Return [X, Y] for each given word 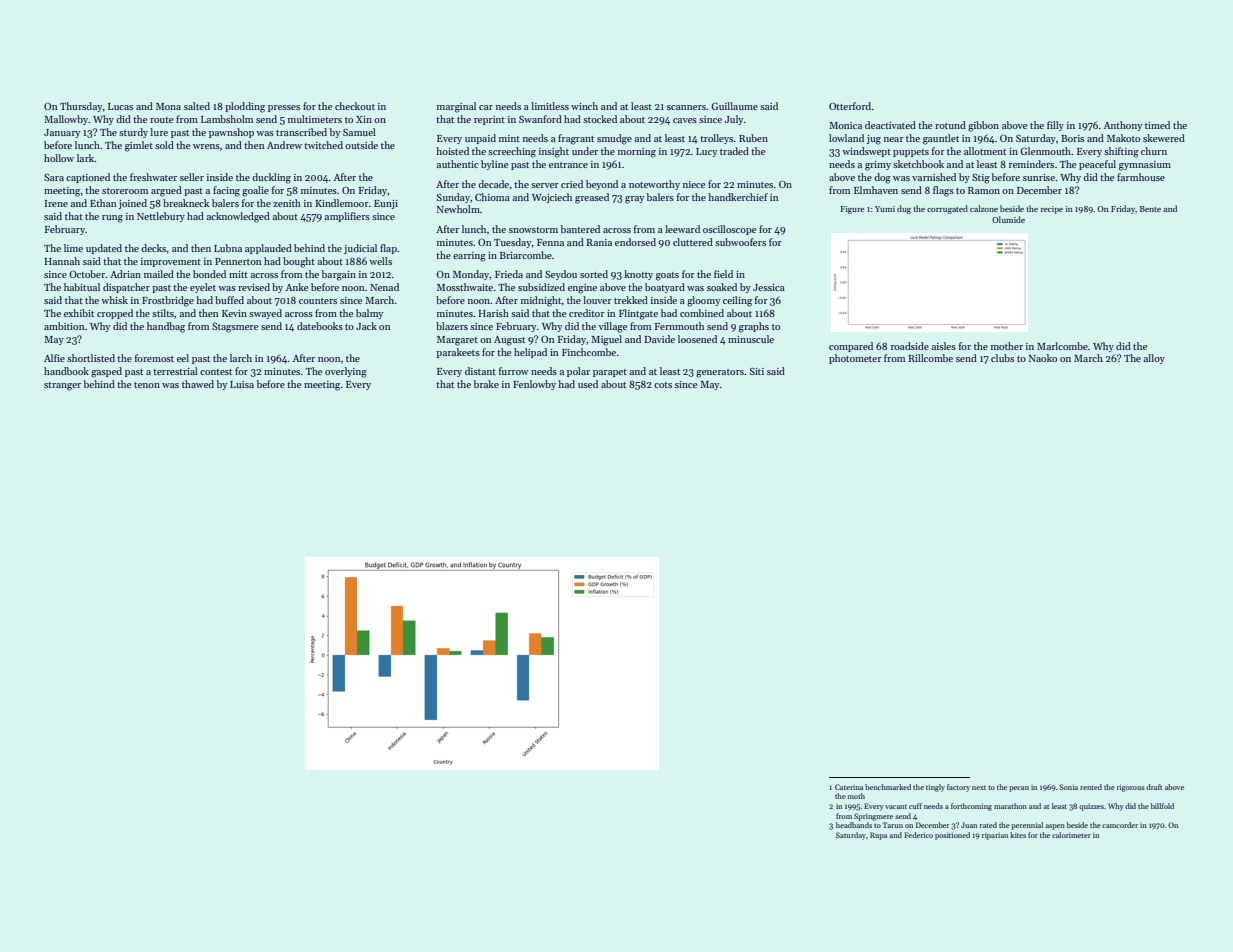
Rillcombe [930, 358]
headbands [854, 825]
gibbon [983, 126]
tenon [147, 385]
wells [380, 261]
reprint [489, 120]
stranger [62, 386]
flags [943, 191]
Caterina [849, 787]
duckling [271, 178]
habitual [82, 287]
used [588, 384]
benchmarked [888, 787]
